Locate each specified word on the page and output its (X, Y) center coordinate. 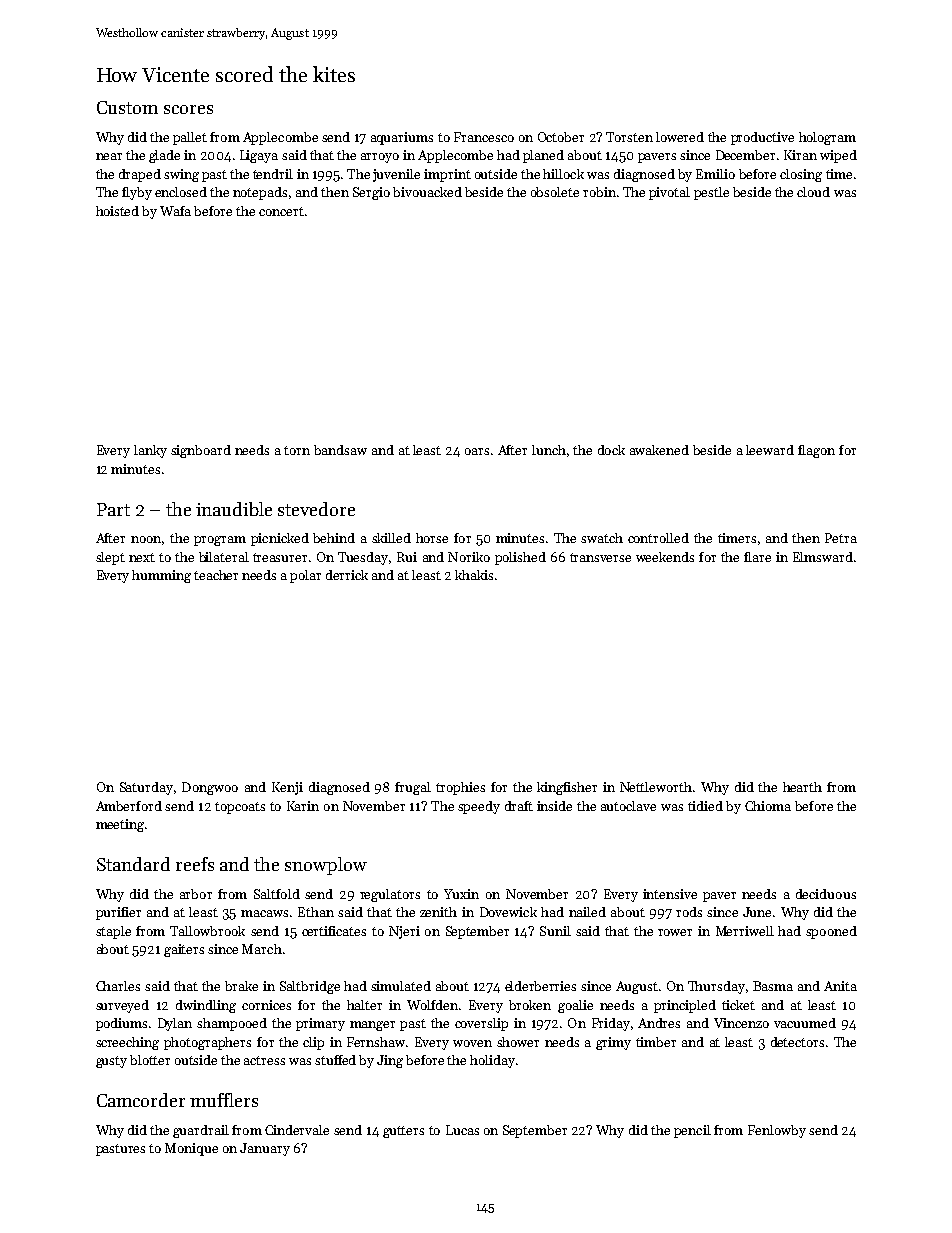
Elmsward (823, 557)
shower (518, 1042)
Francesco (484, 137)
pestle (711, 193)
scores (188, 109)
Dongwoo (210, 788)
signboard (201, 451)
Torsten (629, 137)
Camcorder (141, 1100)
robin (599, 192)
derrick (347, 575)
